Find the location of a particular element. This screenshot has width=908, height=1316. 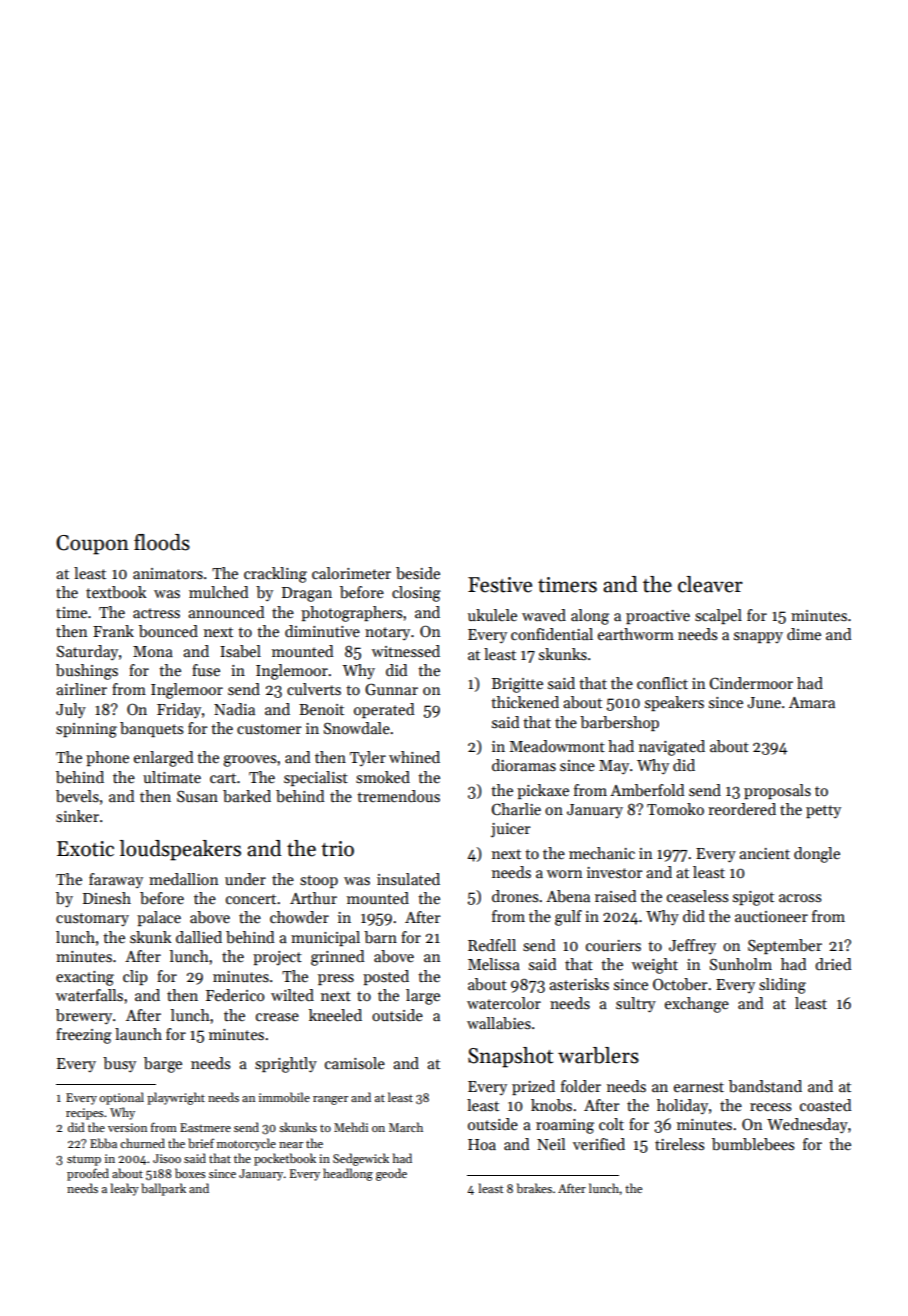

Festive is located at coordinates (500, 585).
